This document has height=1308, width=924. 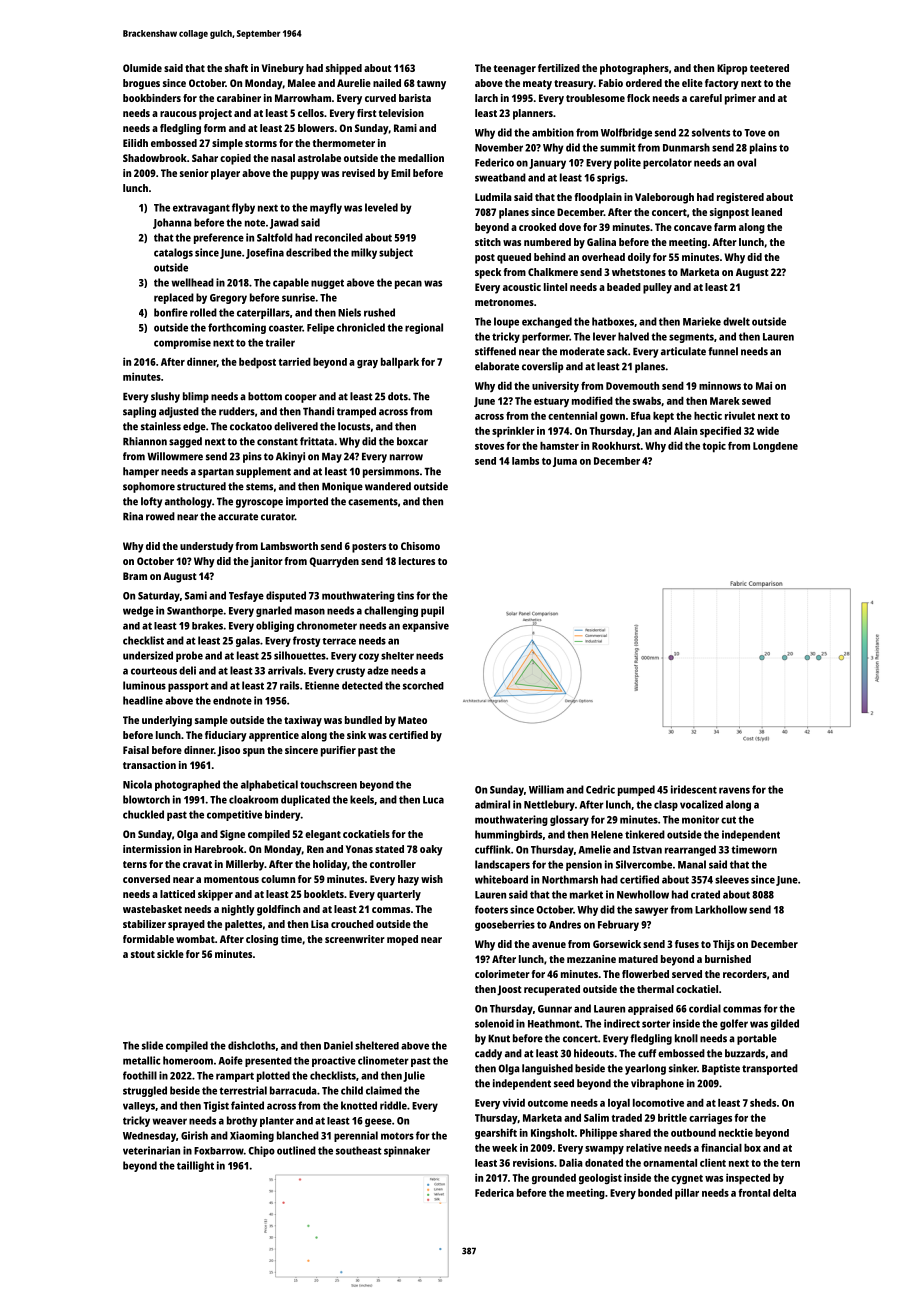 What do you see at coordinates (775, 447) in the document?
I see `Longdene` at bounding box center [775, 447].
